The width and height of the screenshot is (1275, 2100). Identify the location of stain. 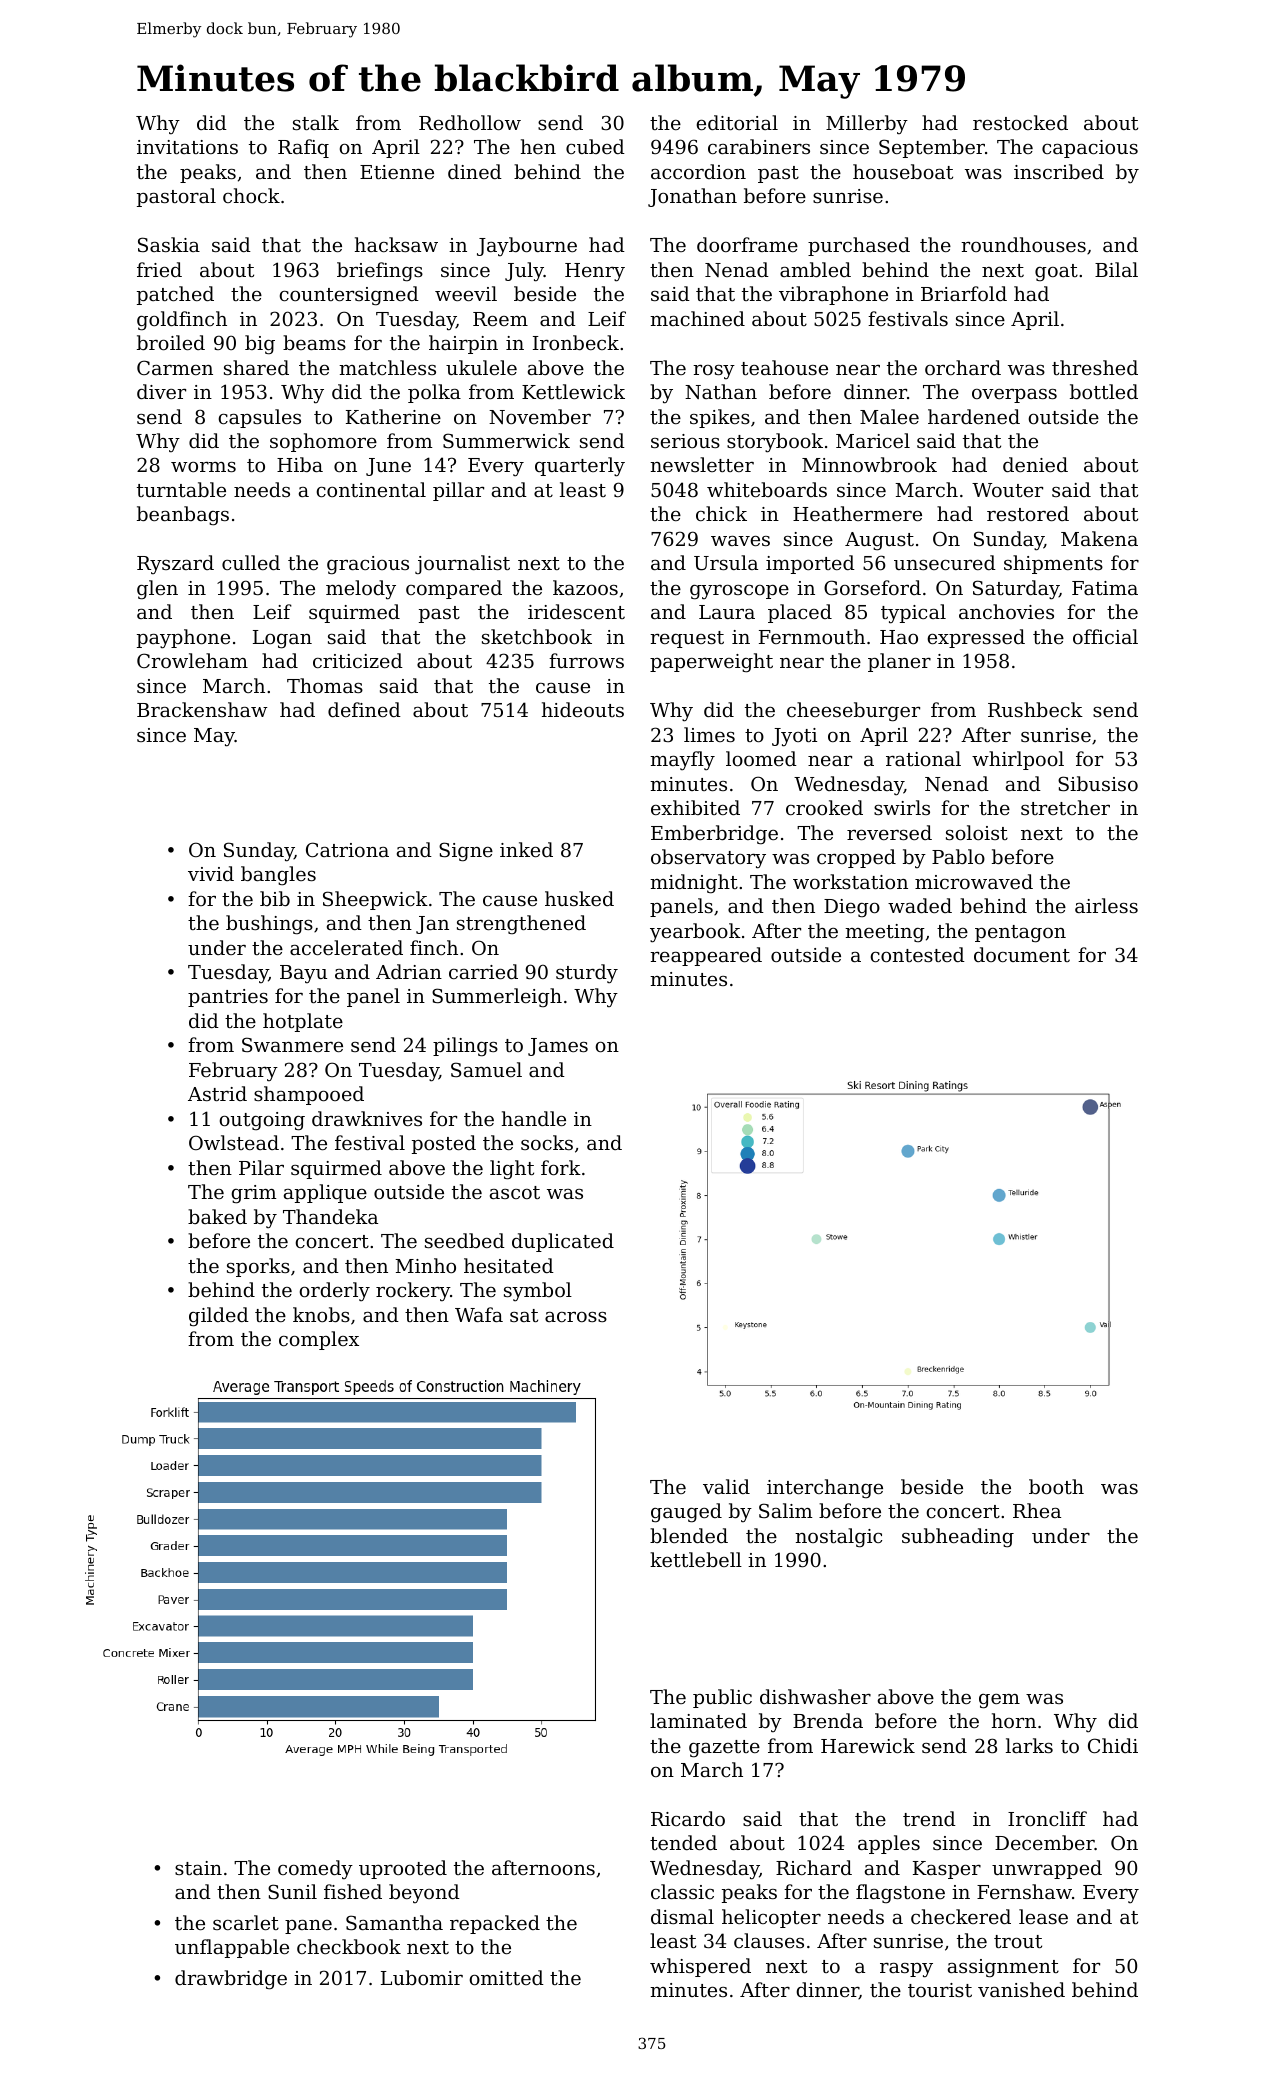
(198, 1868).
